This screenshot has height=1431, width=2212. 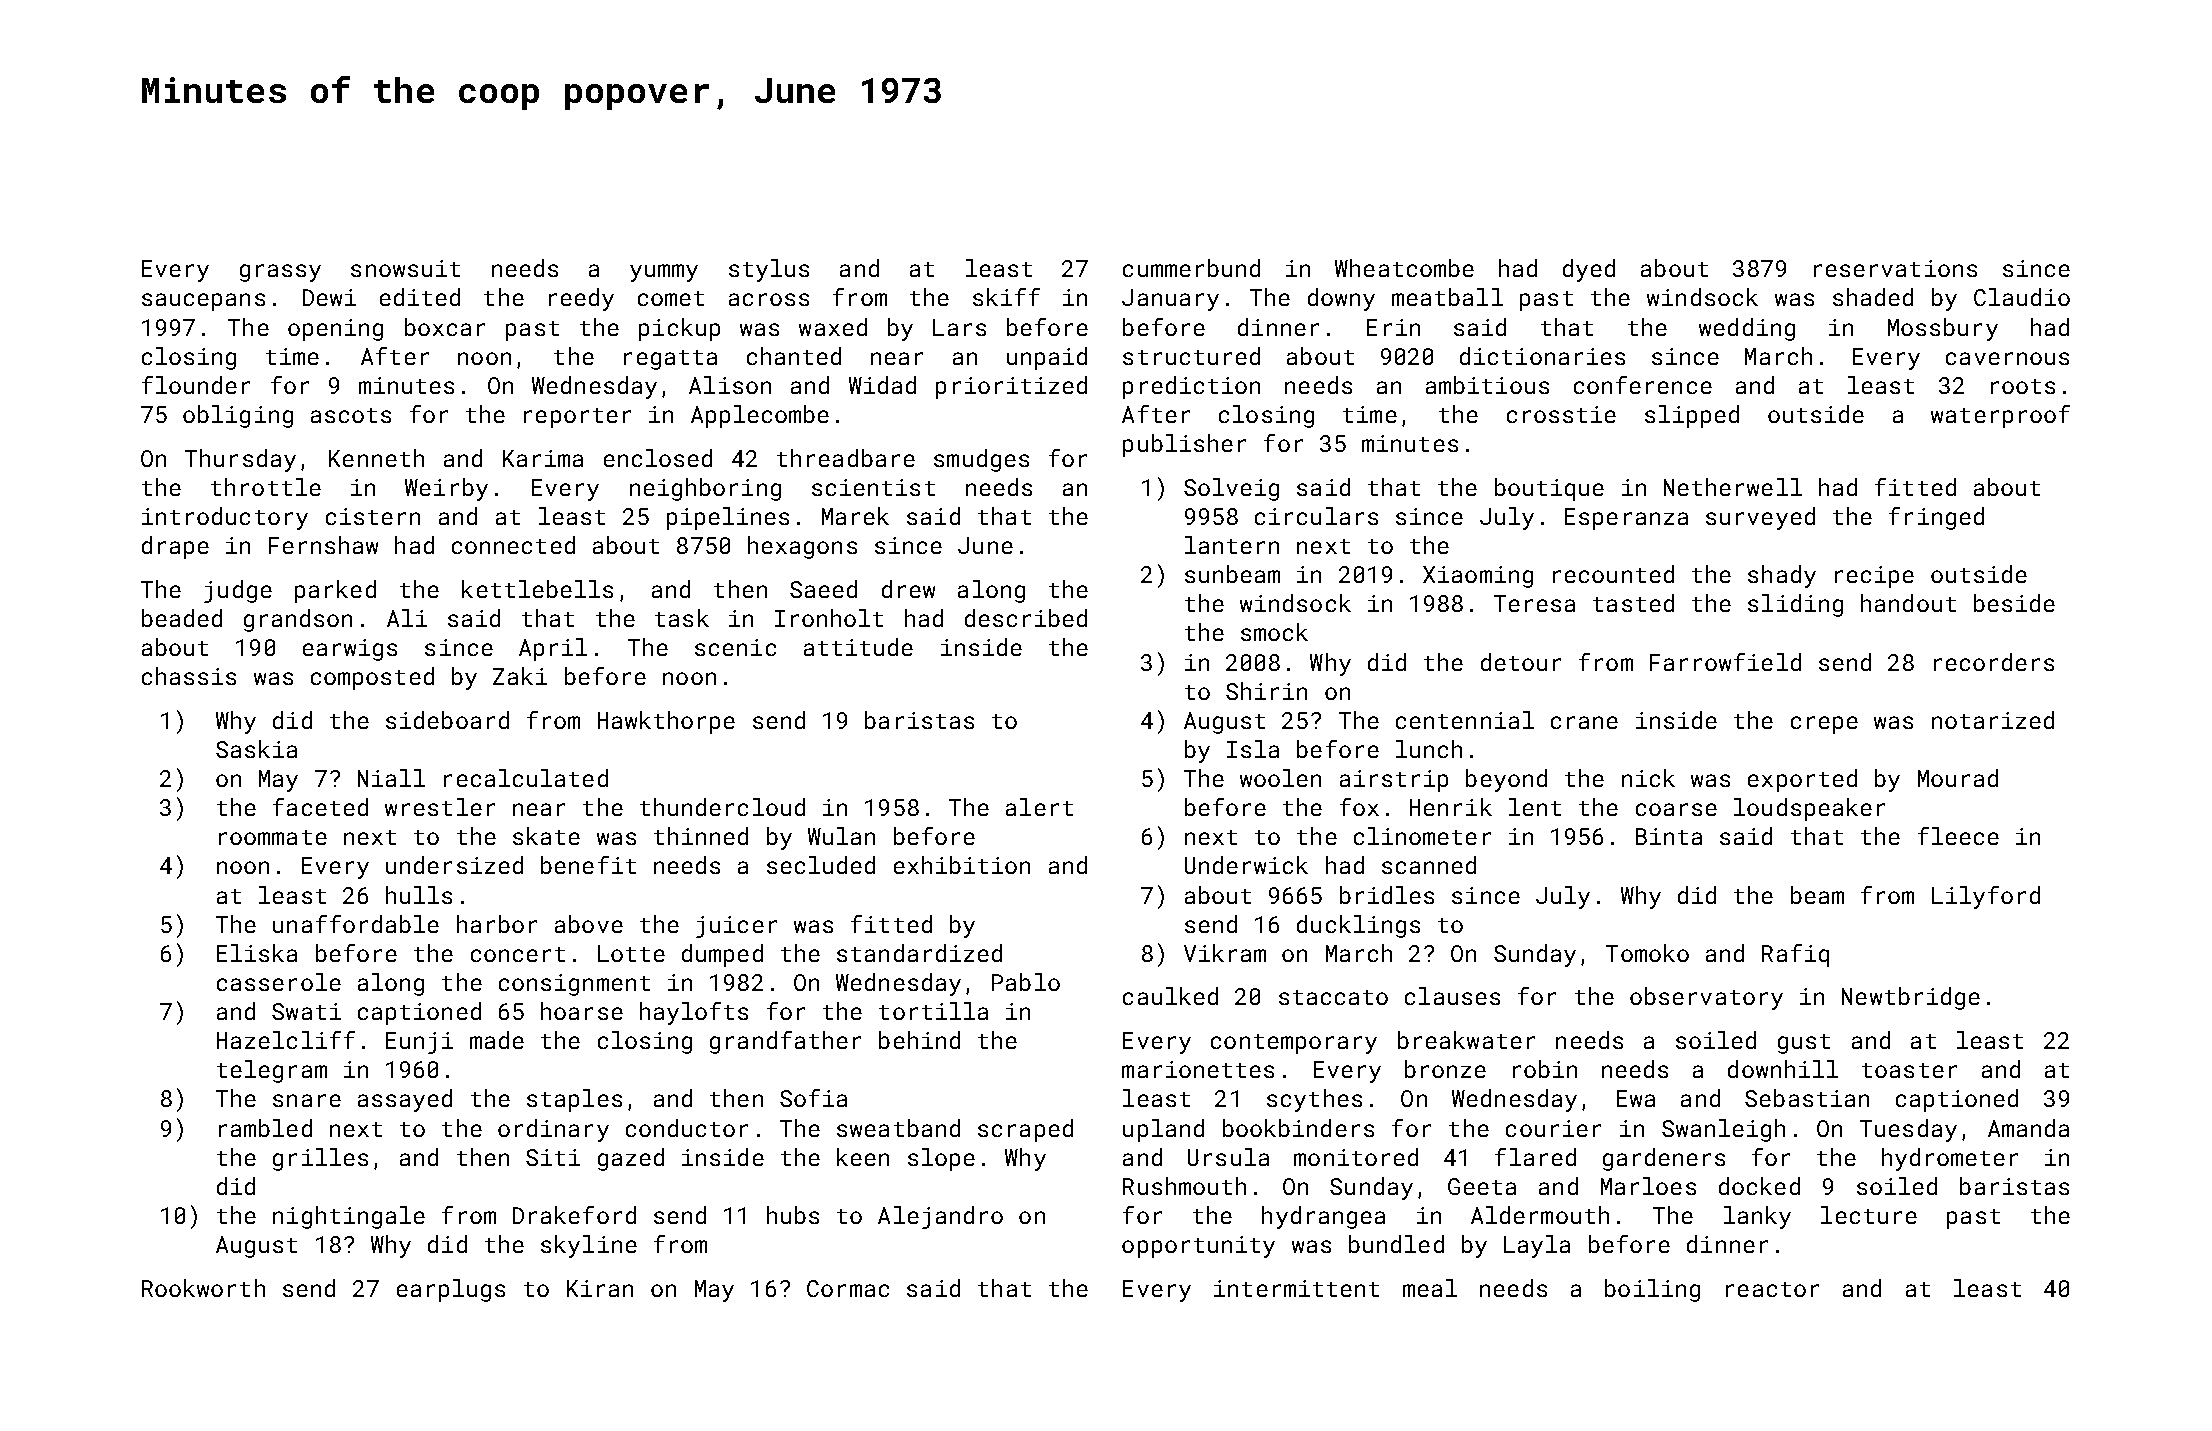 I want to click on regatta, so click(x=670, y=360).
